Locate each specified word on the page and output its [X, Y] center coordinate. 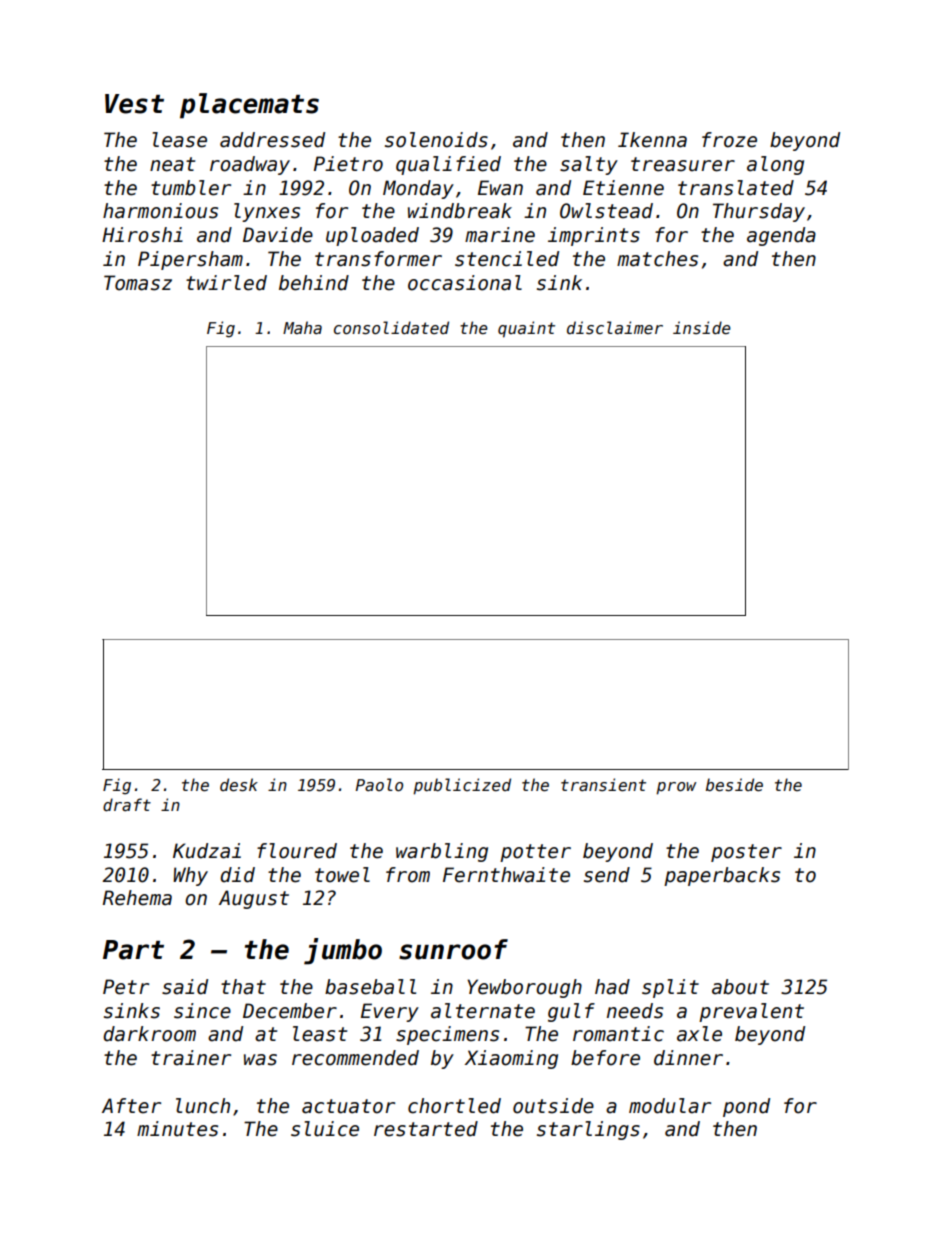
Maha [302, 327]
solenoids [436, 140]
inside [702, 327]
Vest [134, 104]
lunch [203, 1106]
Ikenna [652, 140]
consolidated [391, 328]
